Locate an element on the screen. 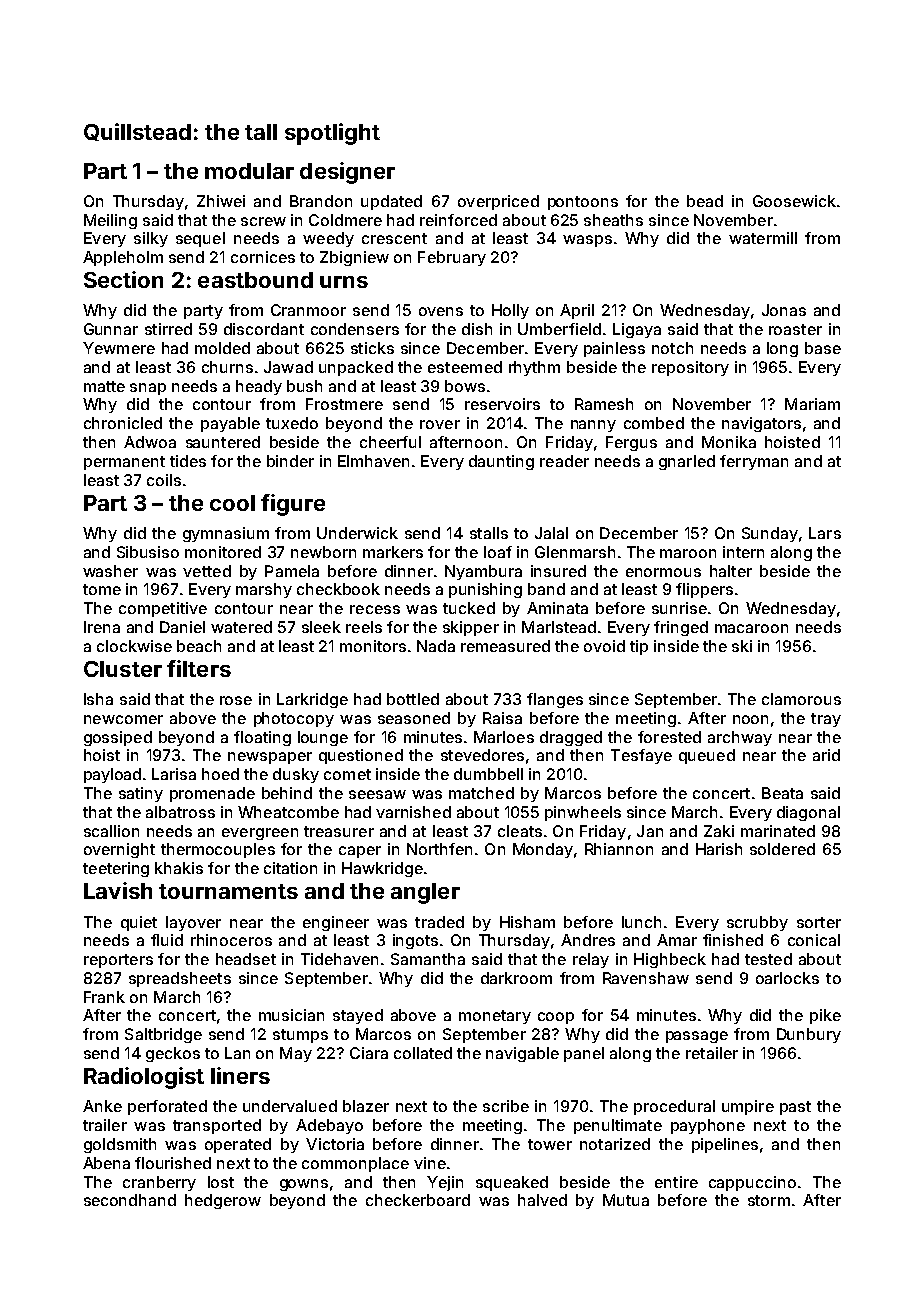  soldered is located at coordinates (782, 849).
